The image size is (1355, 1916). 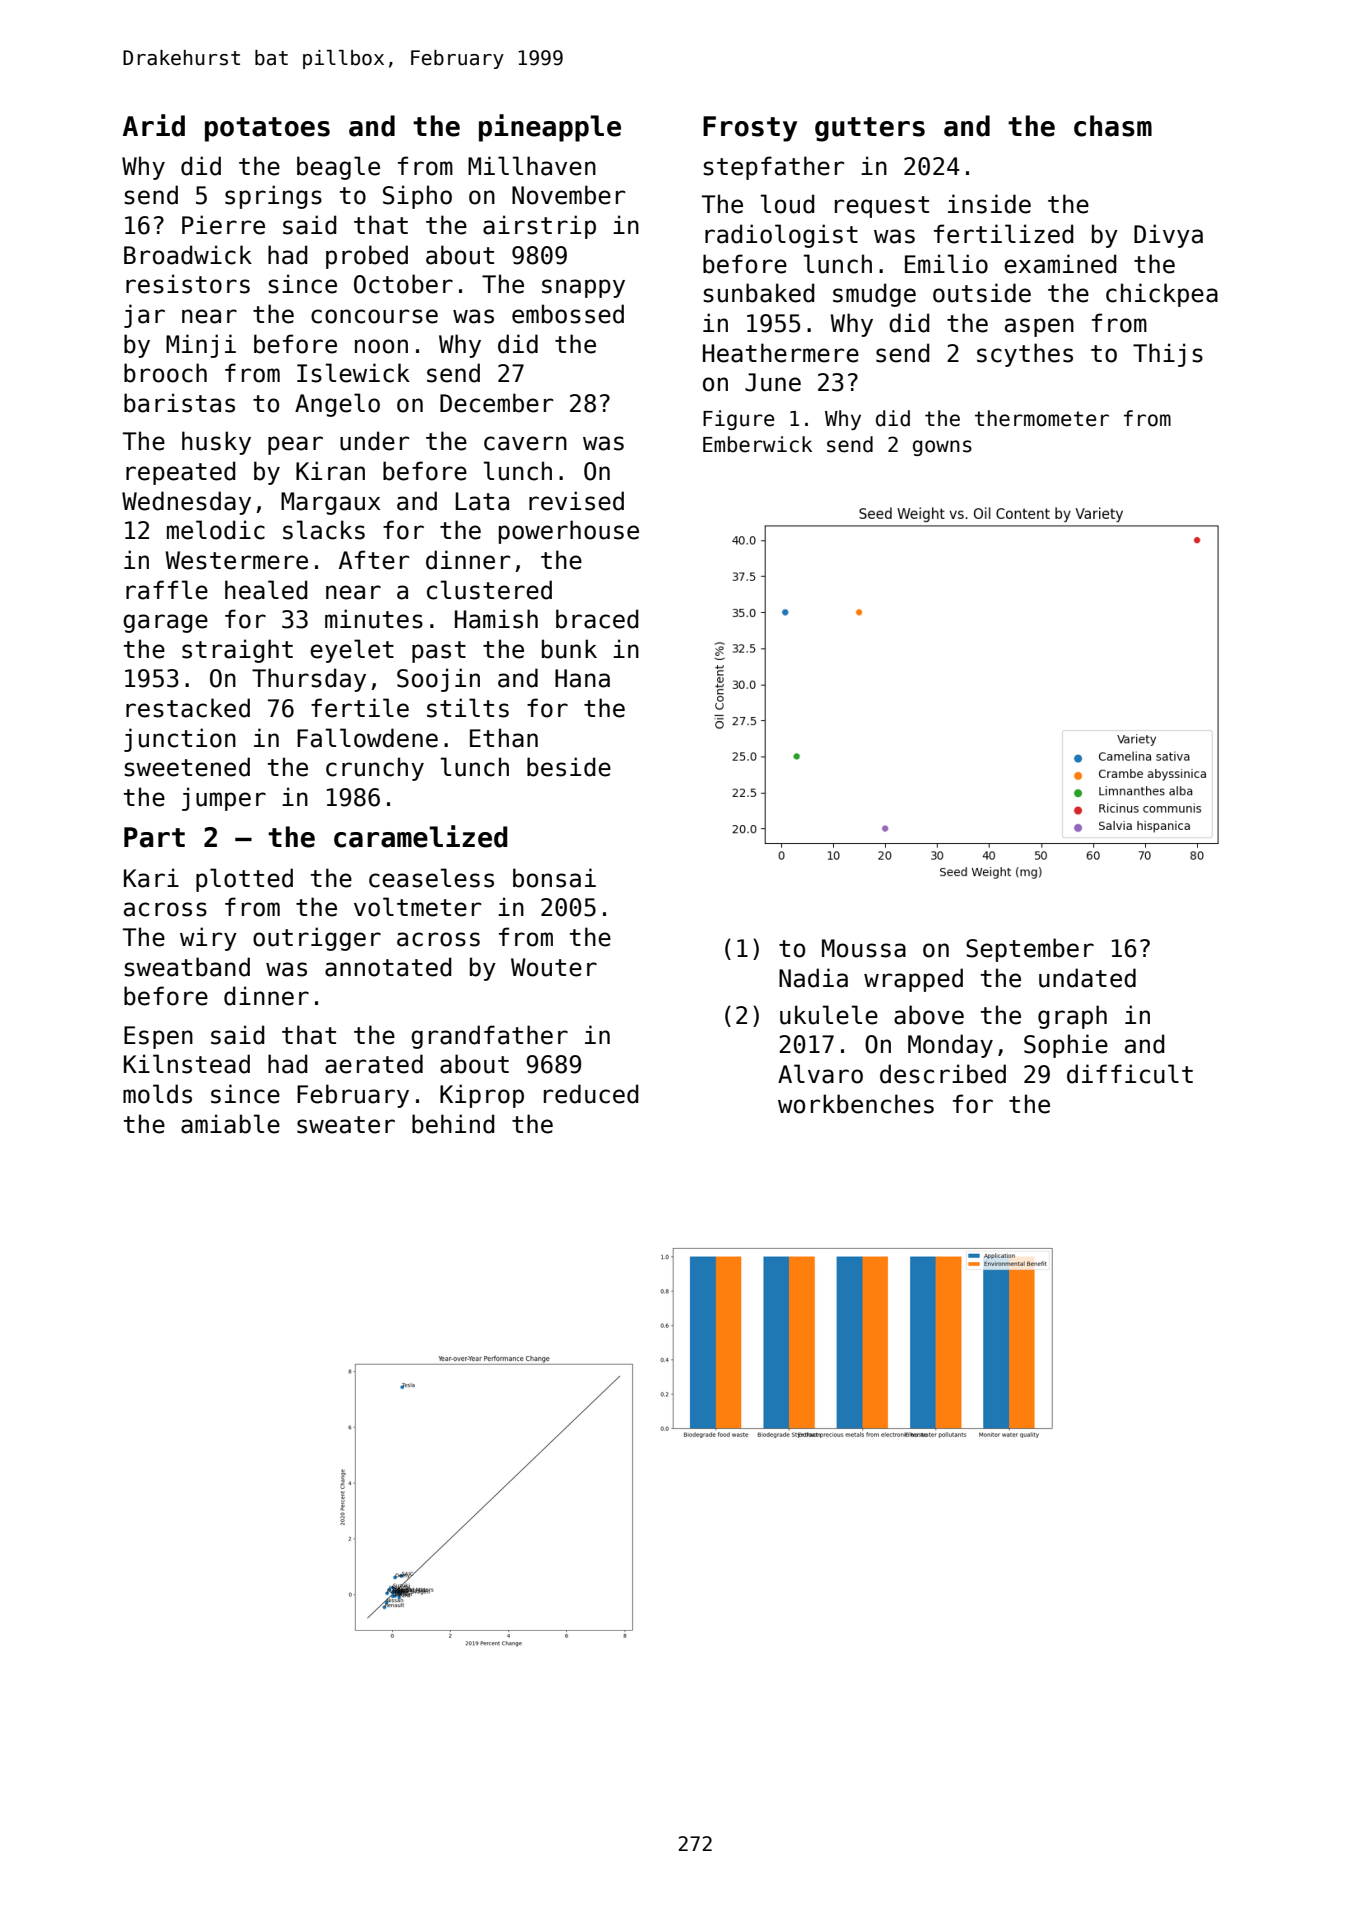 What do you see at coordinates (1168, 355) in the document?
I see `Thijs` at bounding box center [1168, 355].
